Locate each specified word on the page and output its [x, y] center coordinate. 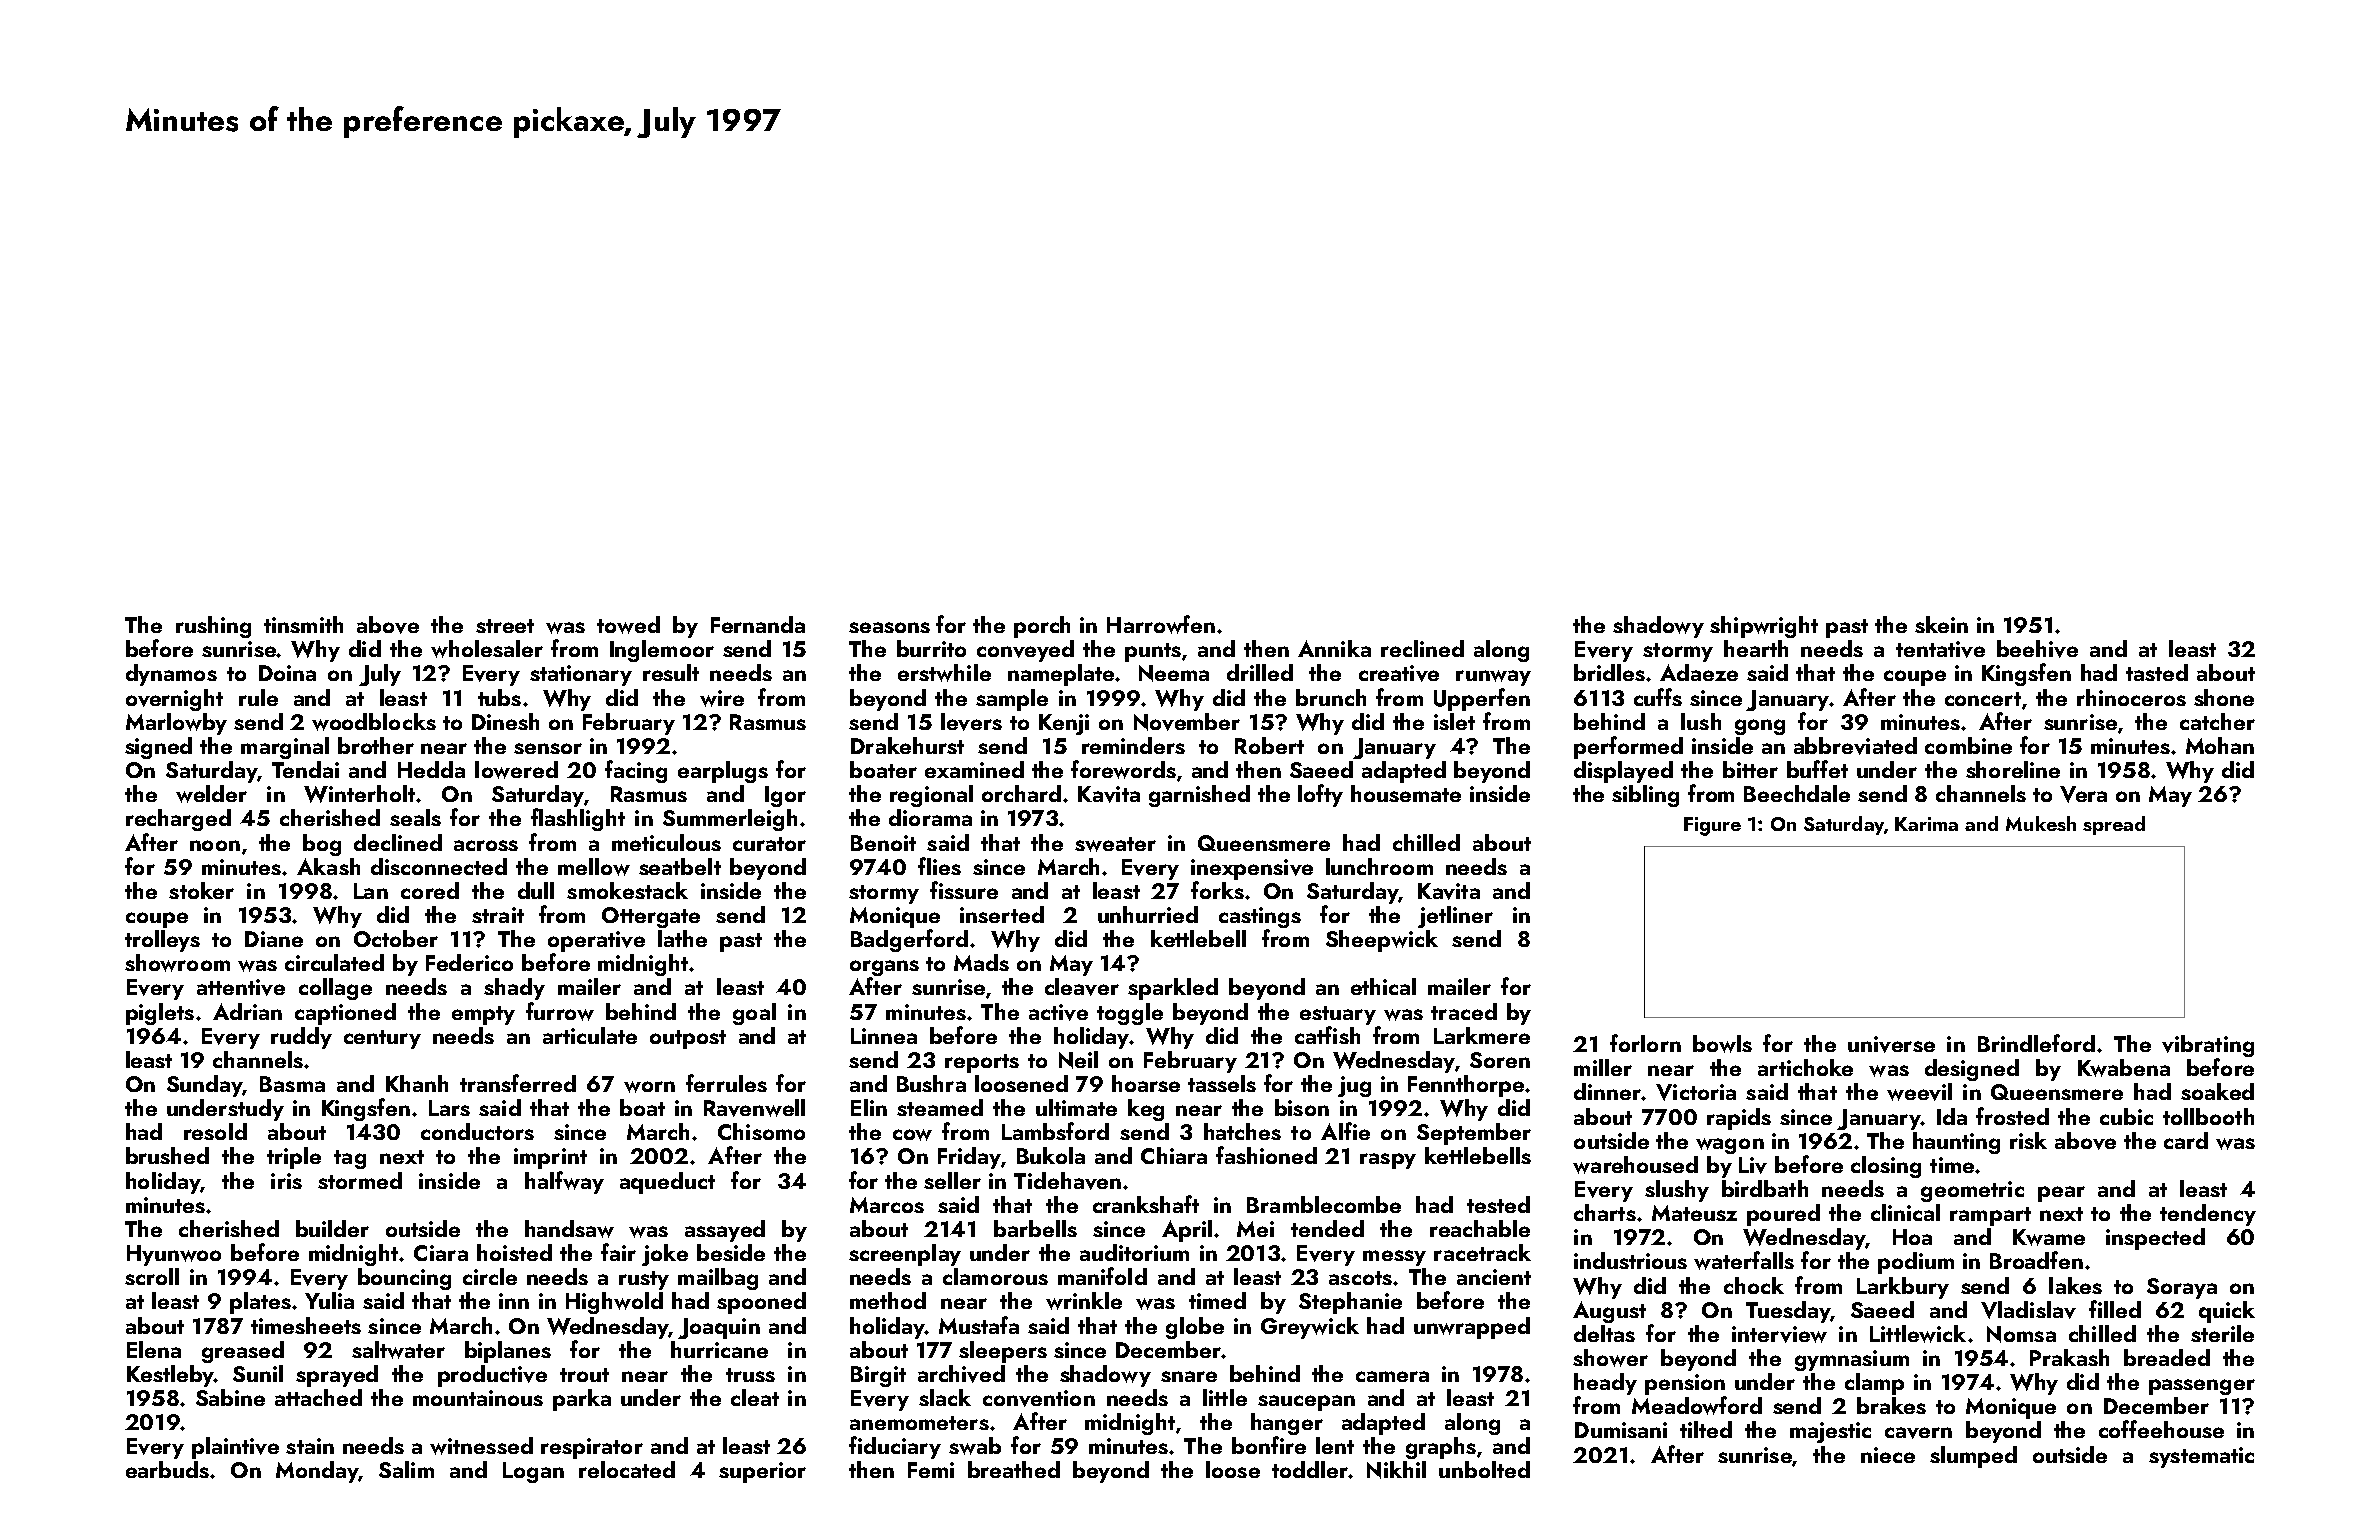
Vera [2083, 794]
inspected [2155, 1239]
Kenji [1064, 724]
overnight [174, 700]
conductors [477, 1131]
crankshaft [1146, 1204]
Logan [533, 1472]
